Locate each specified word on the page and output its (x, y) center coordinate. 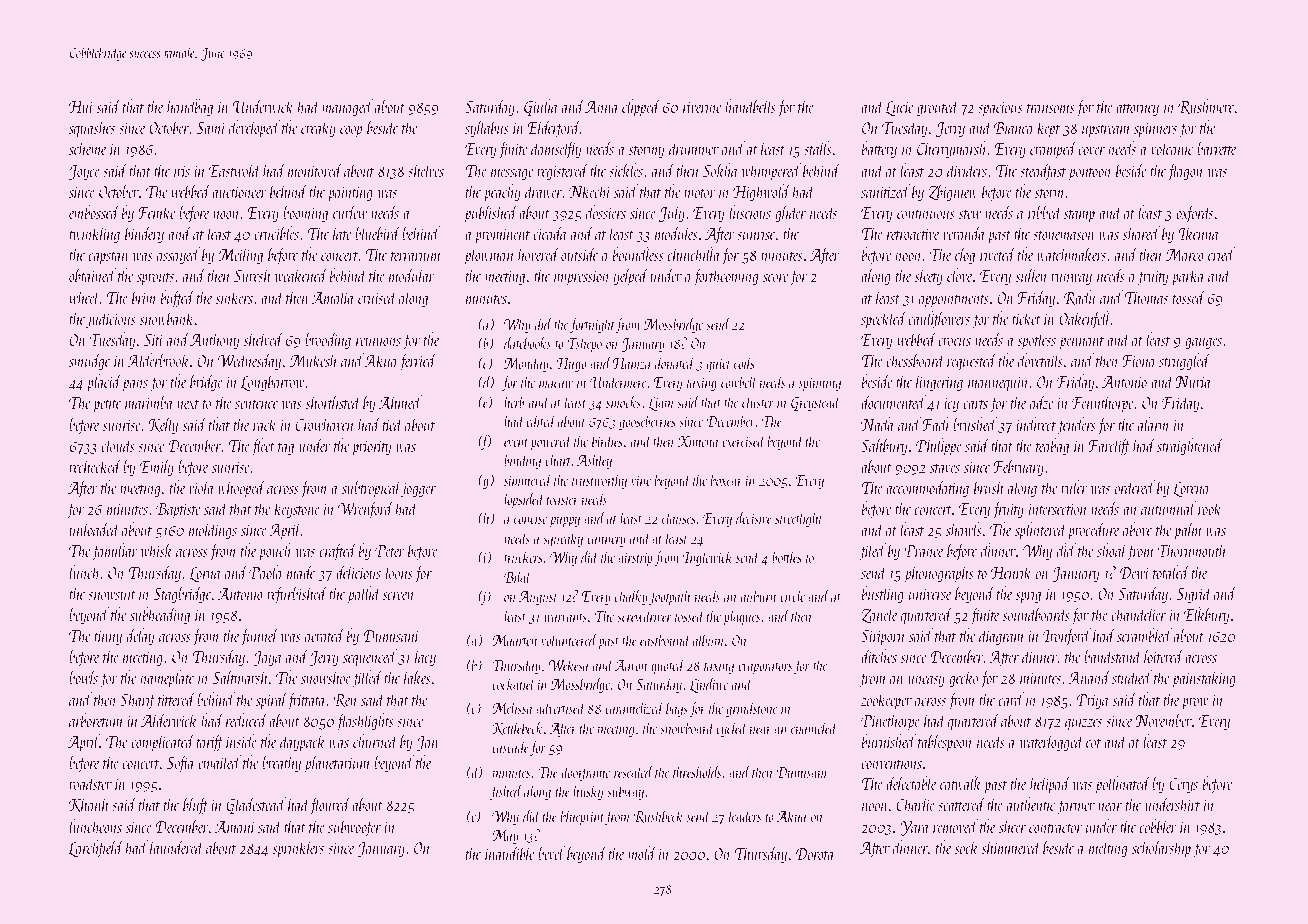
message (512, 175)
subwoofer (354, 828)
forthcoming (725, 277)
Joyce (84, 173)
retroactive (913, 234)
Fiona (1139, 361)
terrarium (416, 255)
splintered (1041, 531)
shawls (964, 529)
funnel (259, 637)
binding (522, 461)
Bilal (518, 576)
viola (202, 487)
